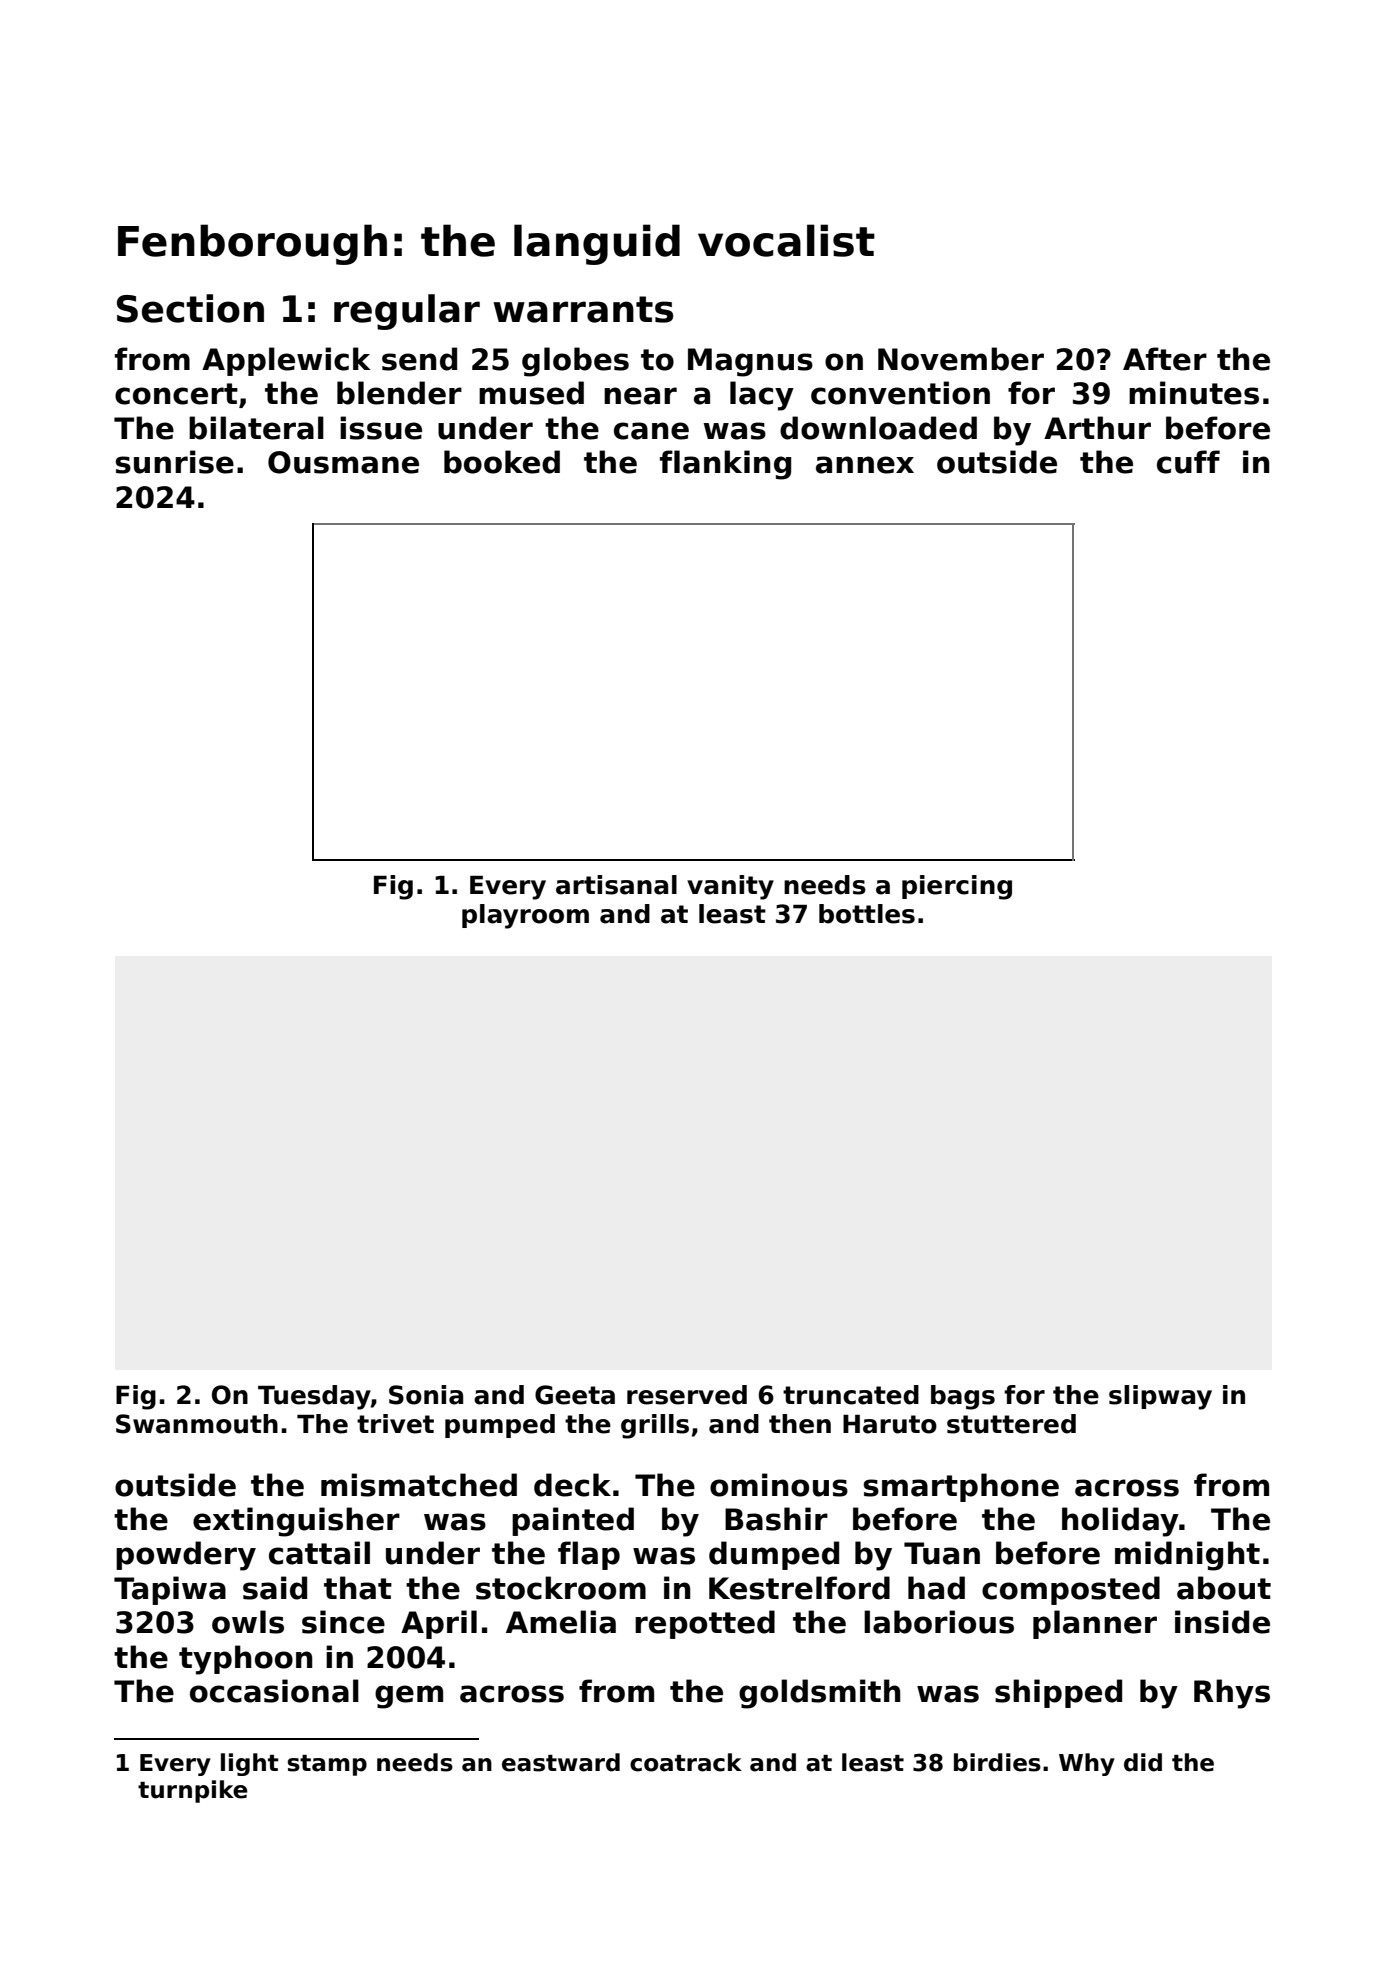 The height and width of the screenshot is (1969, 1386). Describe the element at coordinates (1188, 462) in the screenshot. I see `cuff` at that location.
